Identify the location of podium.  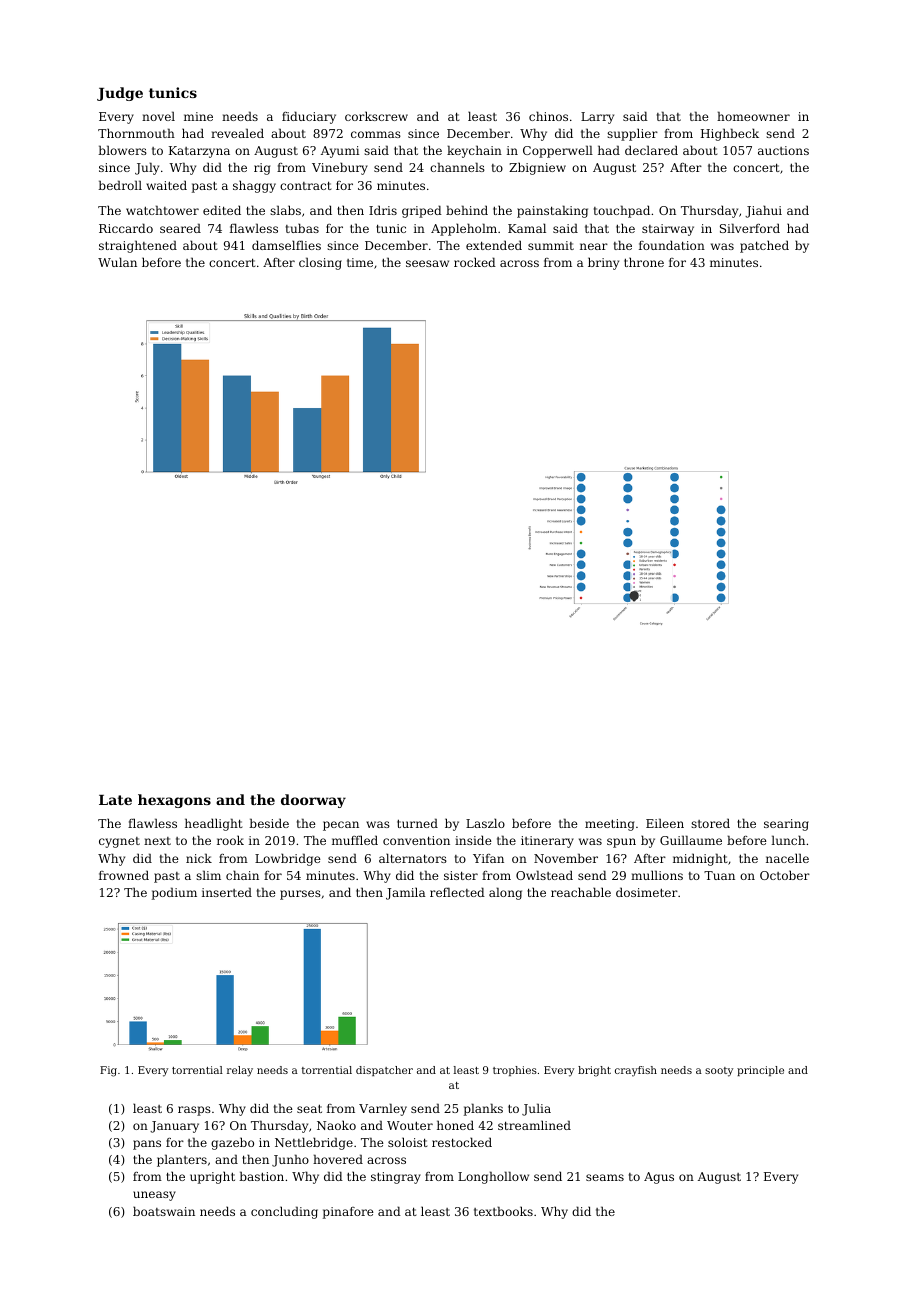
(174, 893).
